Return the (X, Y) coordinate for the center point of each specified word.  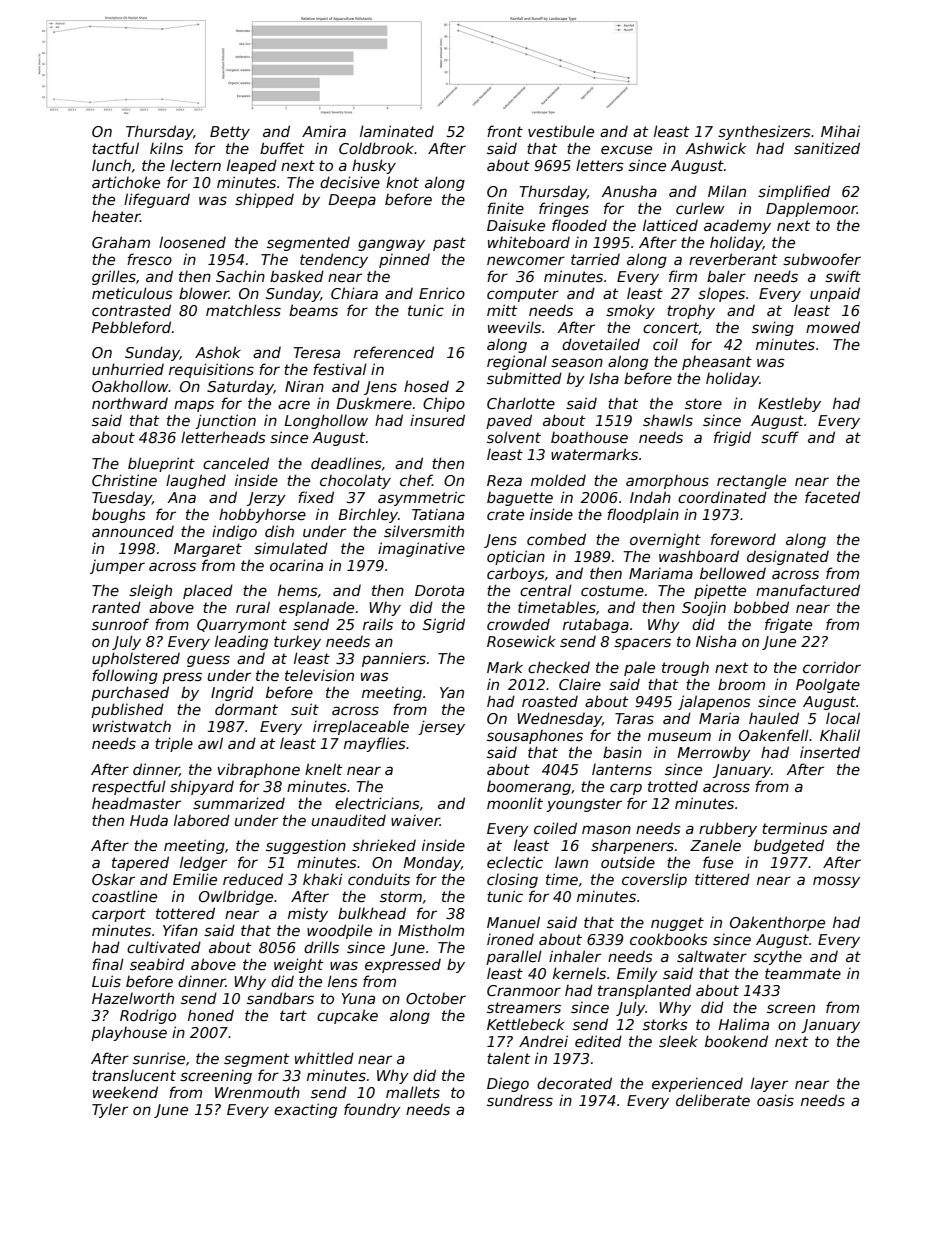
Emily (637, 974)
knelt (323, 769)
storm (401, 896)
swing (773, 328)
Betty (230, 133)
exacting (305, 1110)
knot (402, 182)
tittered (722, 879)
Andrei (543, 1041)
